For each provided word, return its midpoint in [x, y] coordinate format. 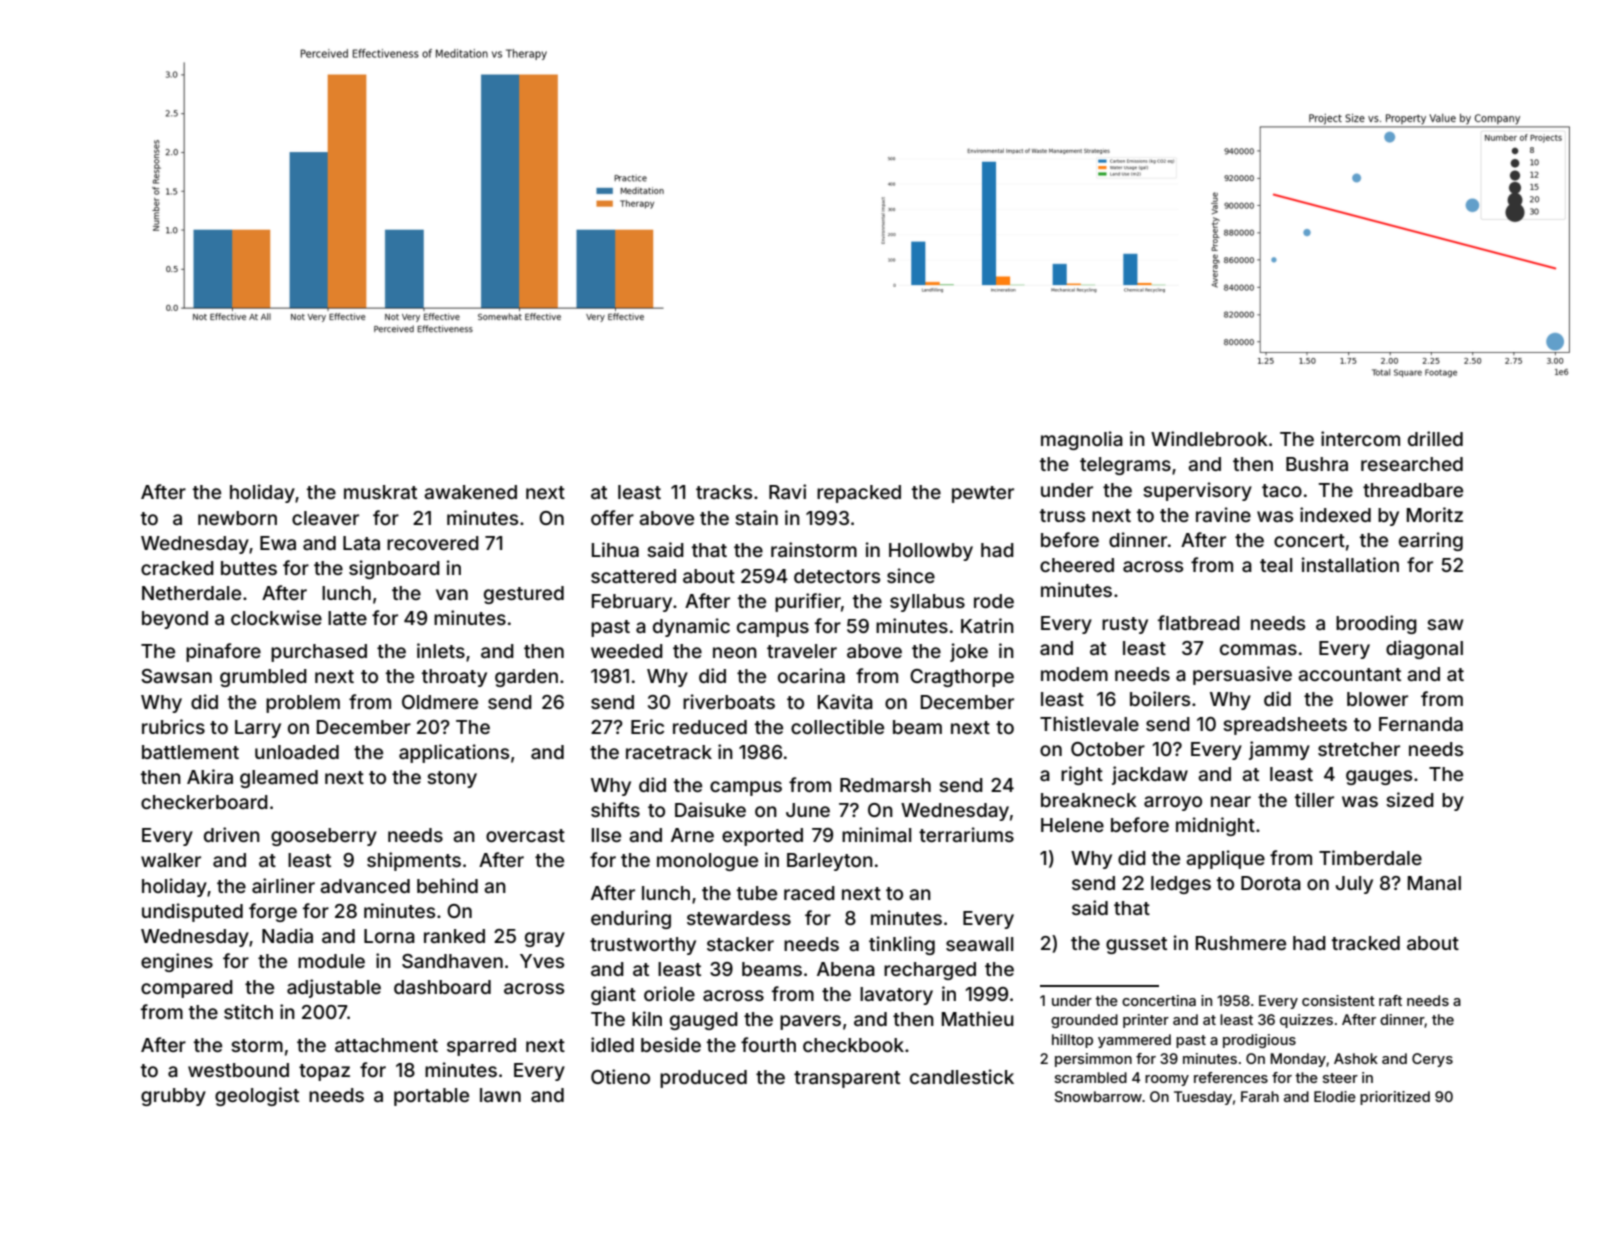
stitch [248, 1011]
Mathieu [978, 1018]
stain [756, 517]
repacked [859, 494]
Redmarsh [885, 785]
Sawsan [176, 676]
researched [1412, 464]
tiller [1314, 799]
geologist [257, 1096]
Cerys [1432, 1060]
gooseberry [324, 837]
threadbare [1413, 490]
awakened [470, 492]
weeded [627, 651]
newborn [237, 518]
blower [1377, 699]
